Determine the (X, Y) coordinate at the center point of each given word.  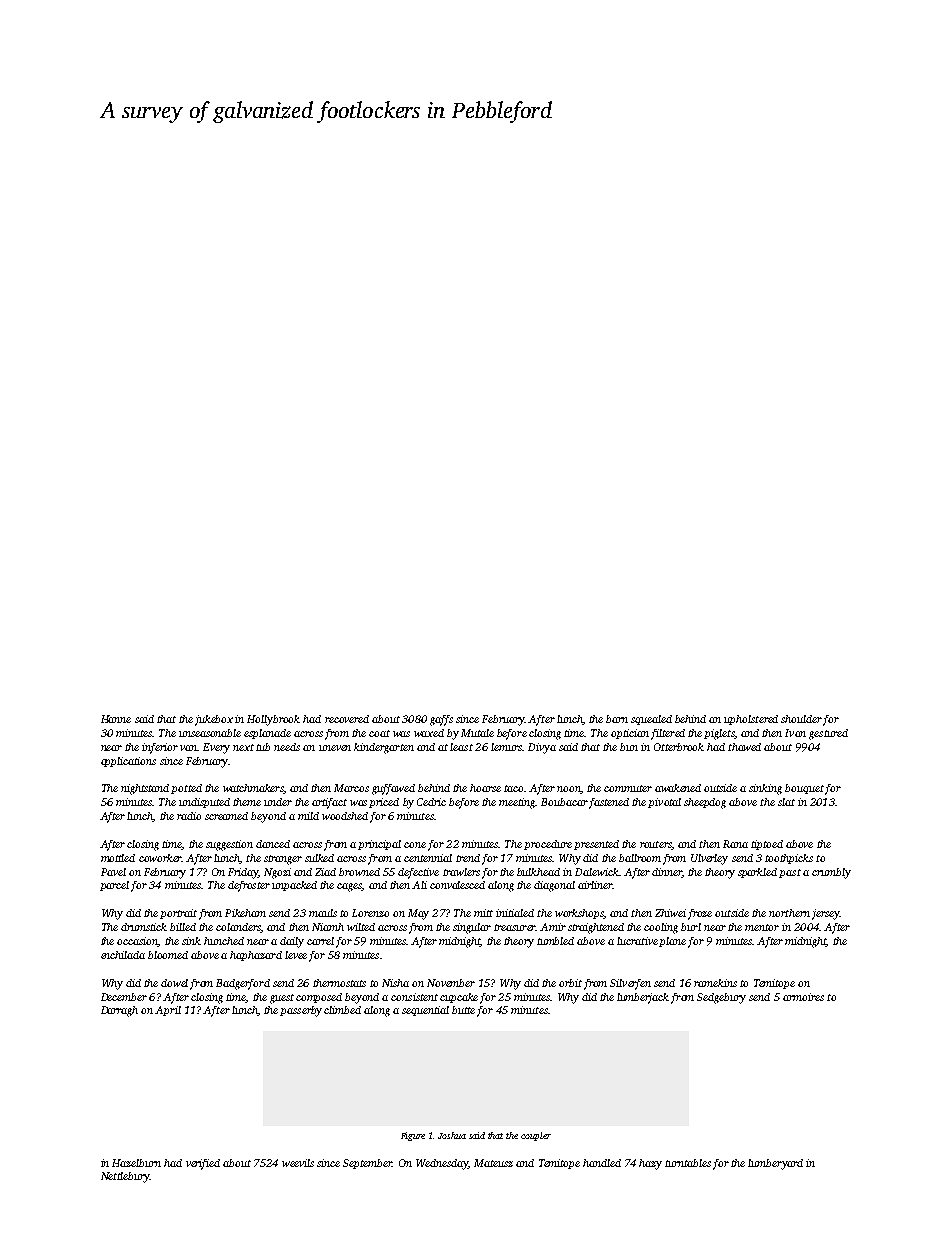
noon (569, 790)
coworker (160, 858)
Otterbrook (679, 747)
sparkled (757, 873)
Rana (735, 844)
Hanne (116, 719)
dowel (174, 983)
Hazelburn (136, 1163)
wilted (361, 927)
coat (379, 733)
